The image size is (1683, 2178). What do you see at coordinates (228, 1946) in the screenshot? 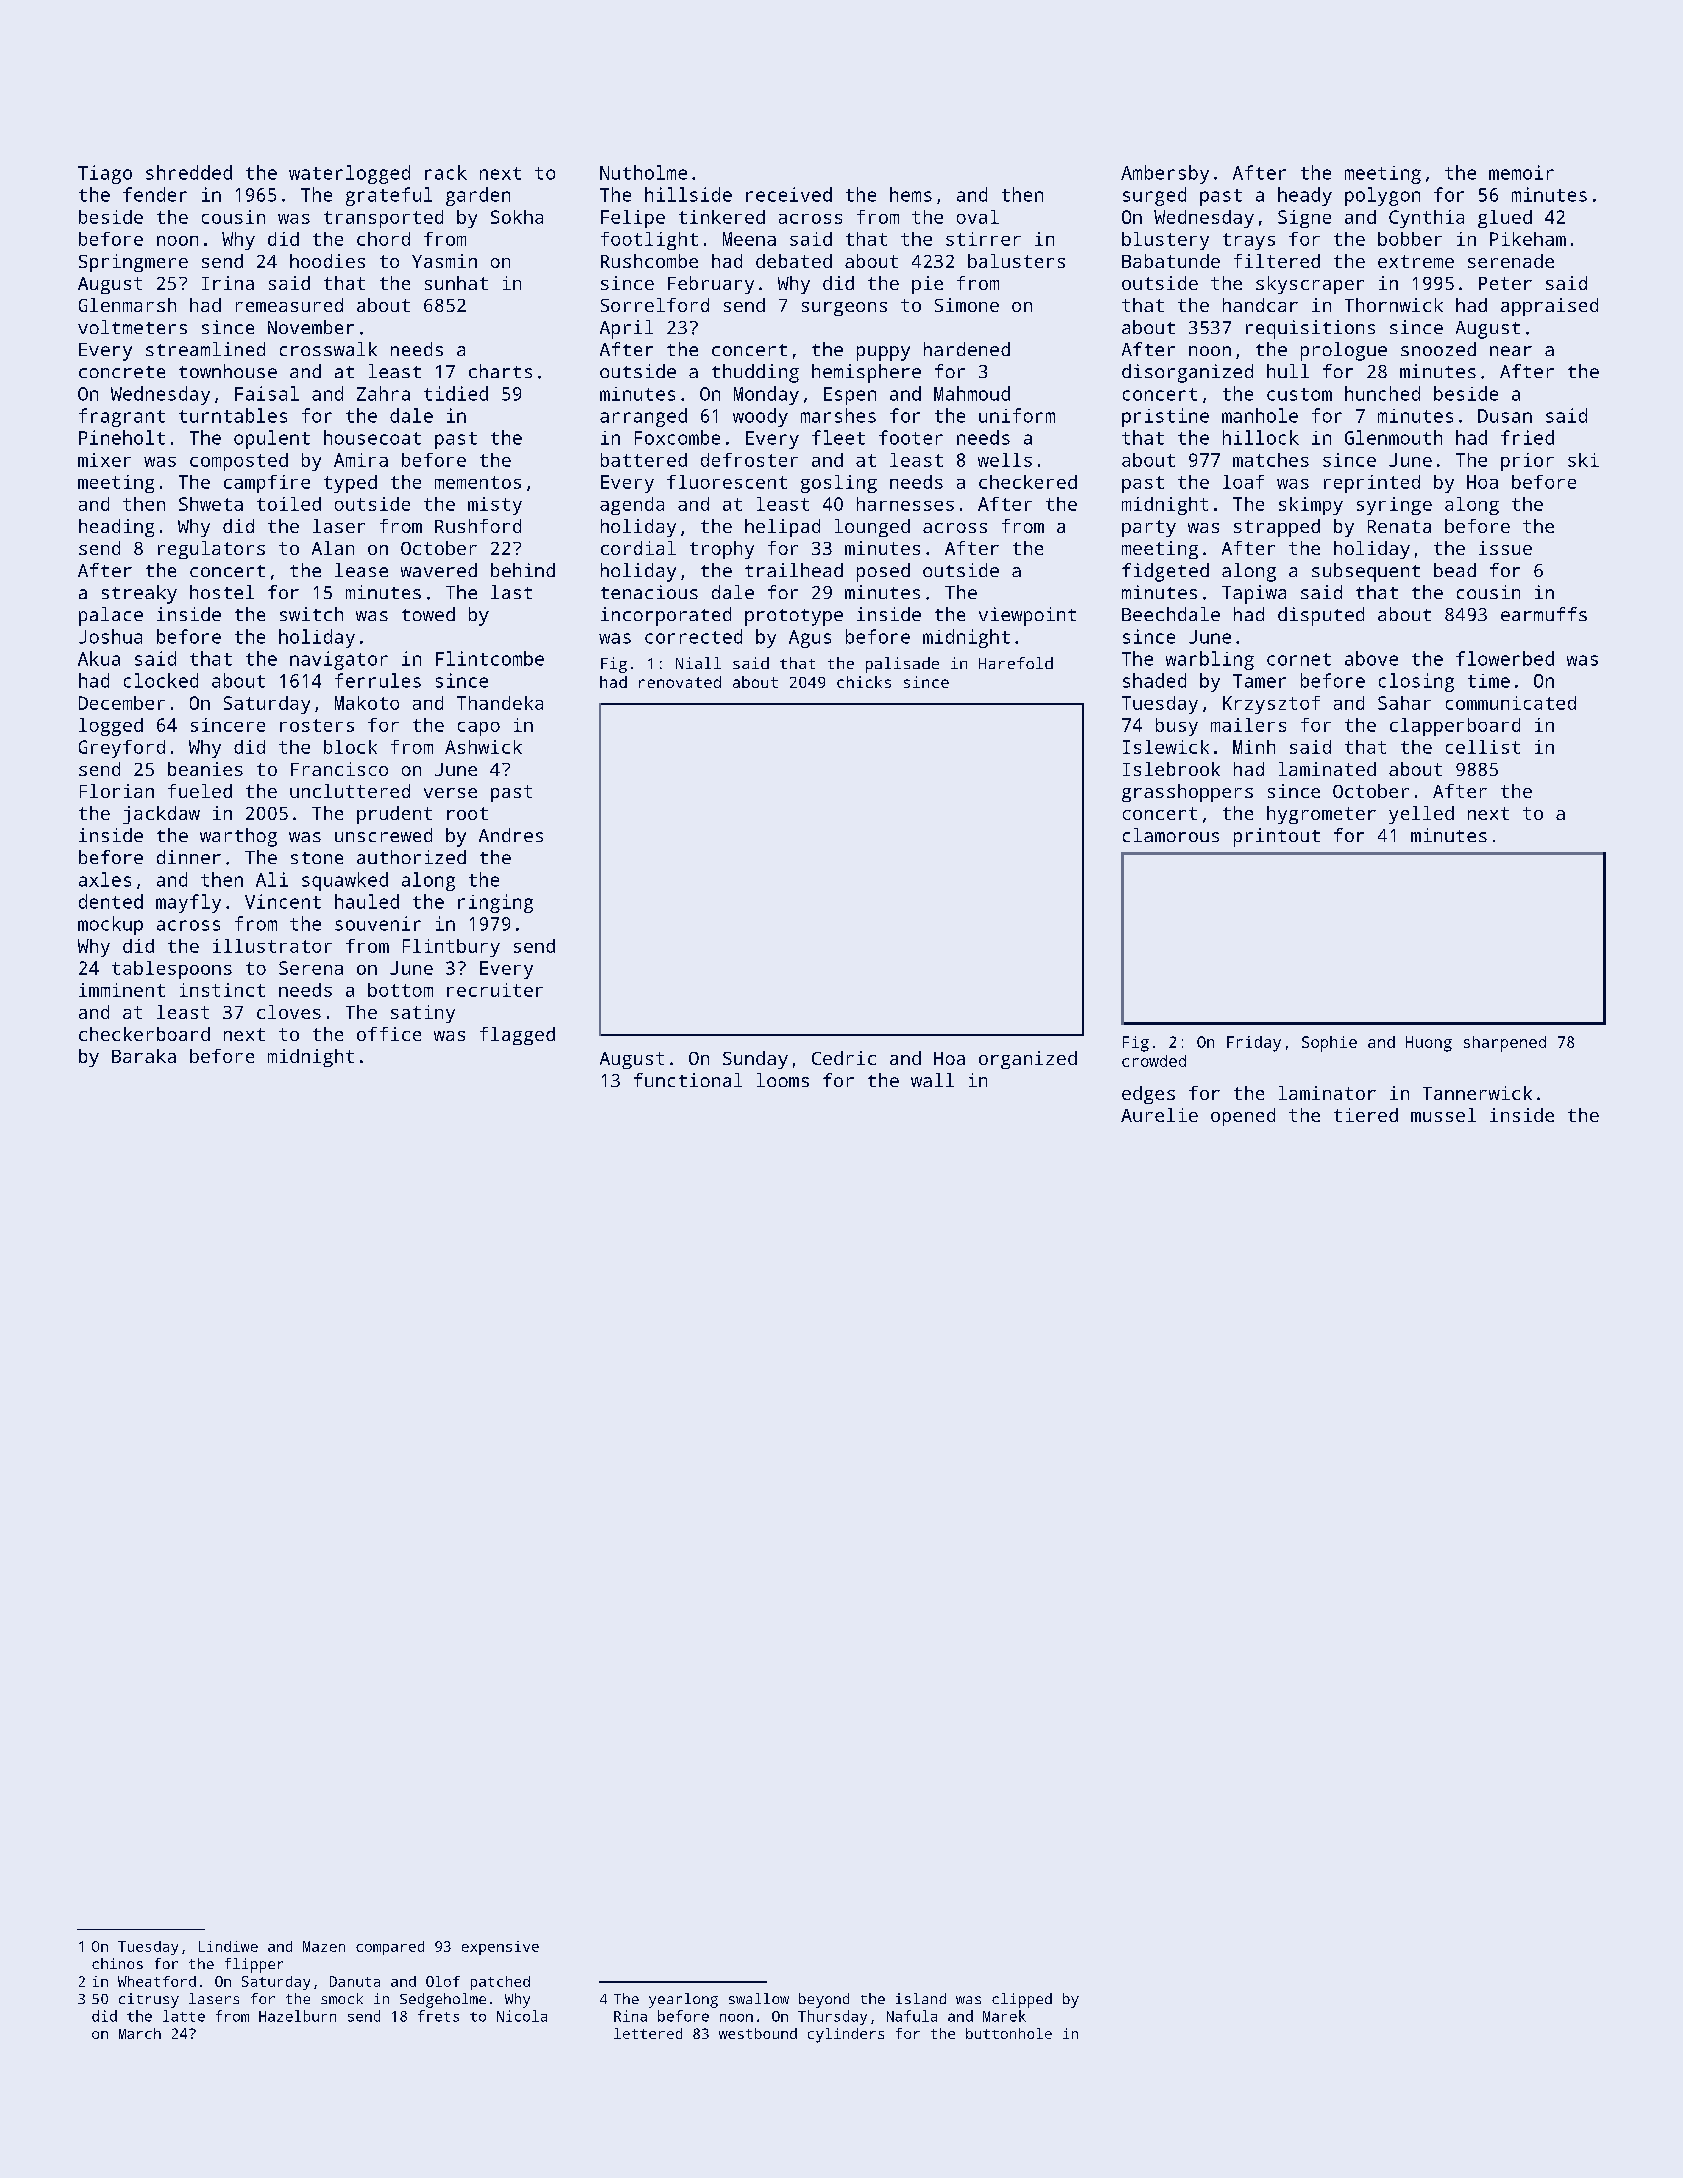
I see `Lindiwe` at bounding box center [228, 1946].
